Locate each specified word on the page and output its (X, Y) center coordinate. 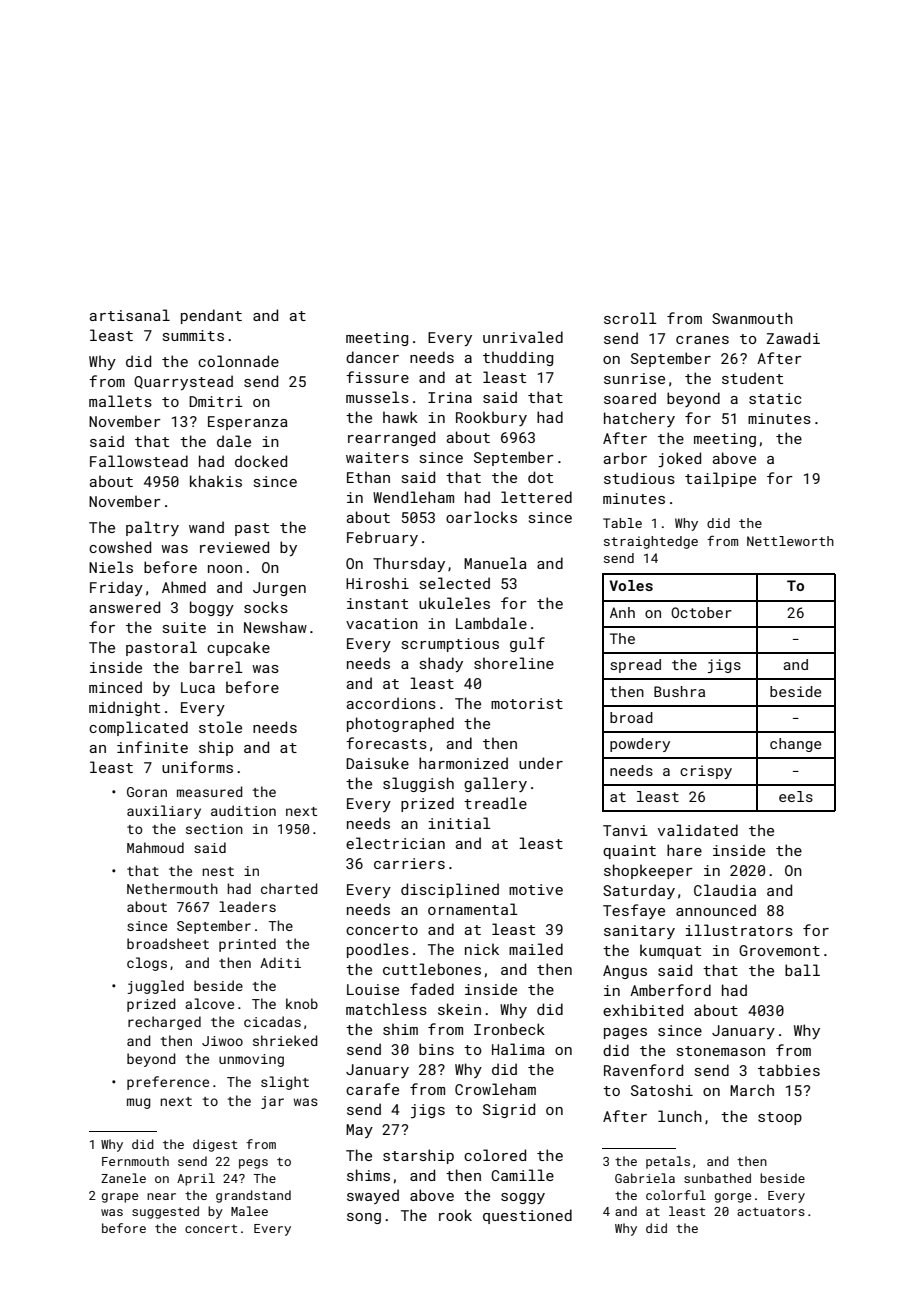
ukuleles (454, 603)
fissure (377, 377)
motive (536, 889)
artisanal (130, 315)
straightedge (651, 542)
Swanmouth (752, 318)
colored (495, 1155)
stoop (780, 1118)
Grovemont (779, 950)
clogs (147, 964)
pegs (253, 1164)
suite (184, 627)
